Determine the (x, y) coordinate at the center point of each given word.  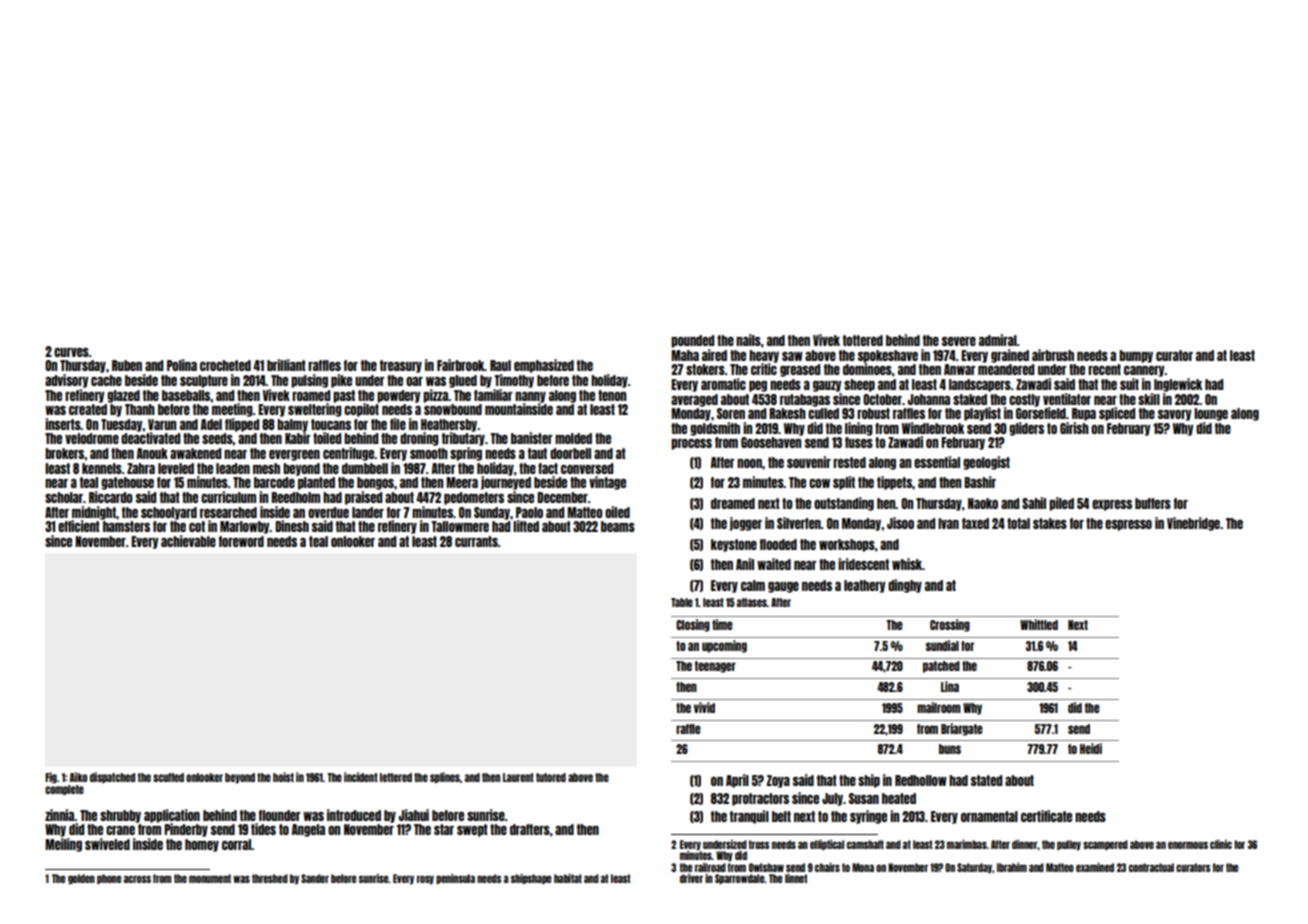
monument (210, 878)
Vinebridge (1193, 524)
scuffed (168, 777)
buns (950, 749)
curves (71, 352)
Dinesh (292, 526)
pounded (692, 341)
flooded (778, 544)
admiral (998, 340)
